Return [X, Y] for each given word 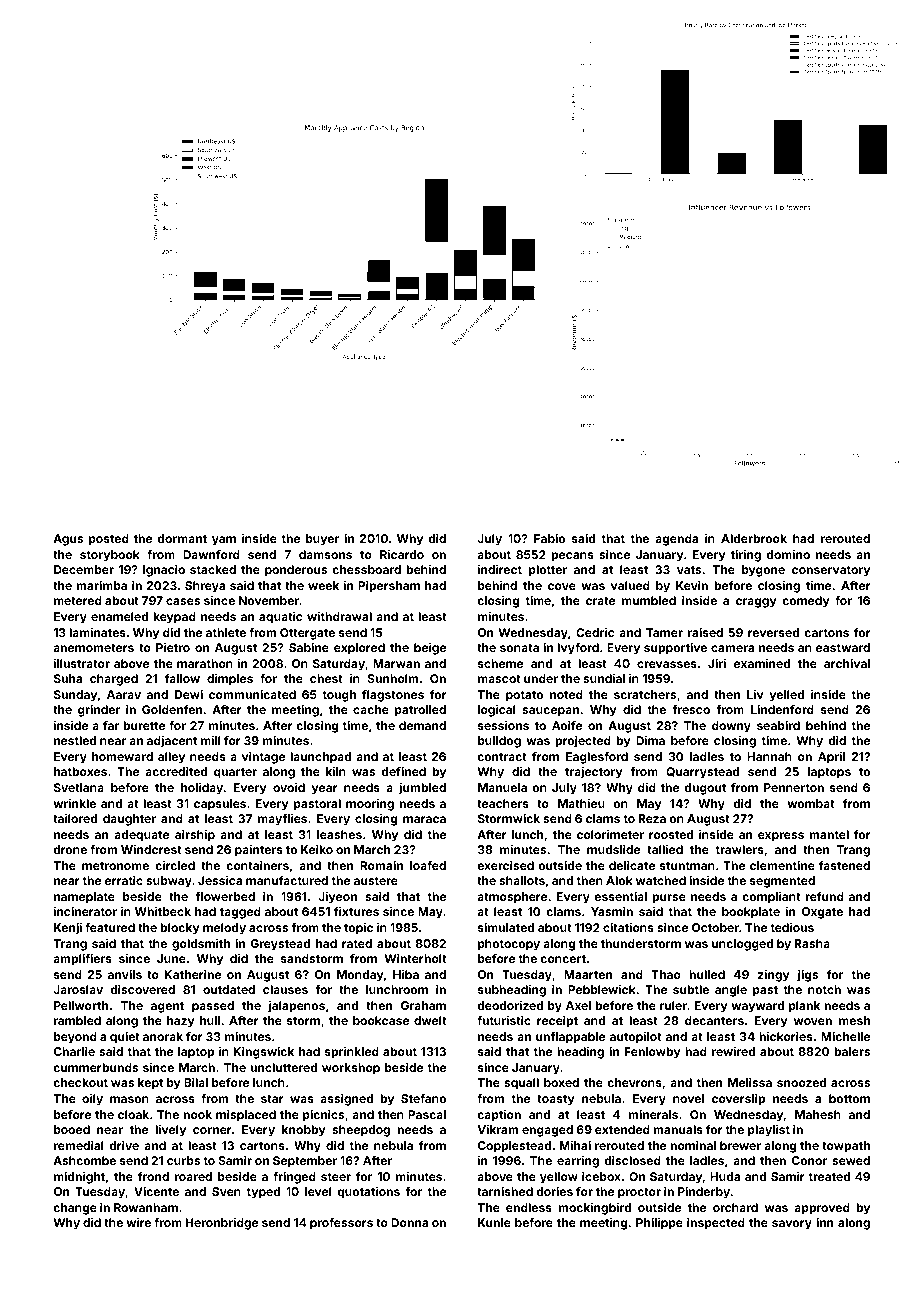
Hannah [769, 756]
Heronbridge [222, 1224]
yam [224, 541]
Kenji [68, 929]
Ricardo [402, 554]
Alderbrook [754, 538]
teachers [503, 803]
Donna [409, 1222]
